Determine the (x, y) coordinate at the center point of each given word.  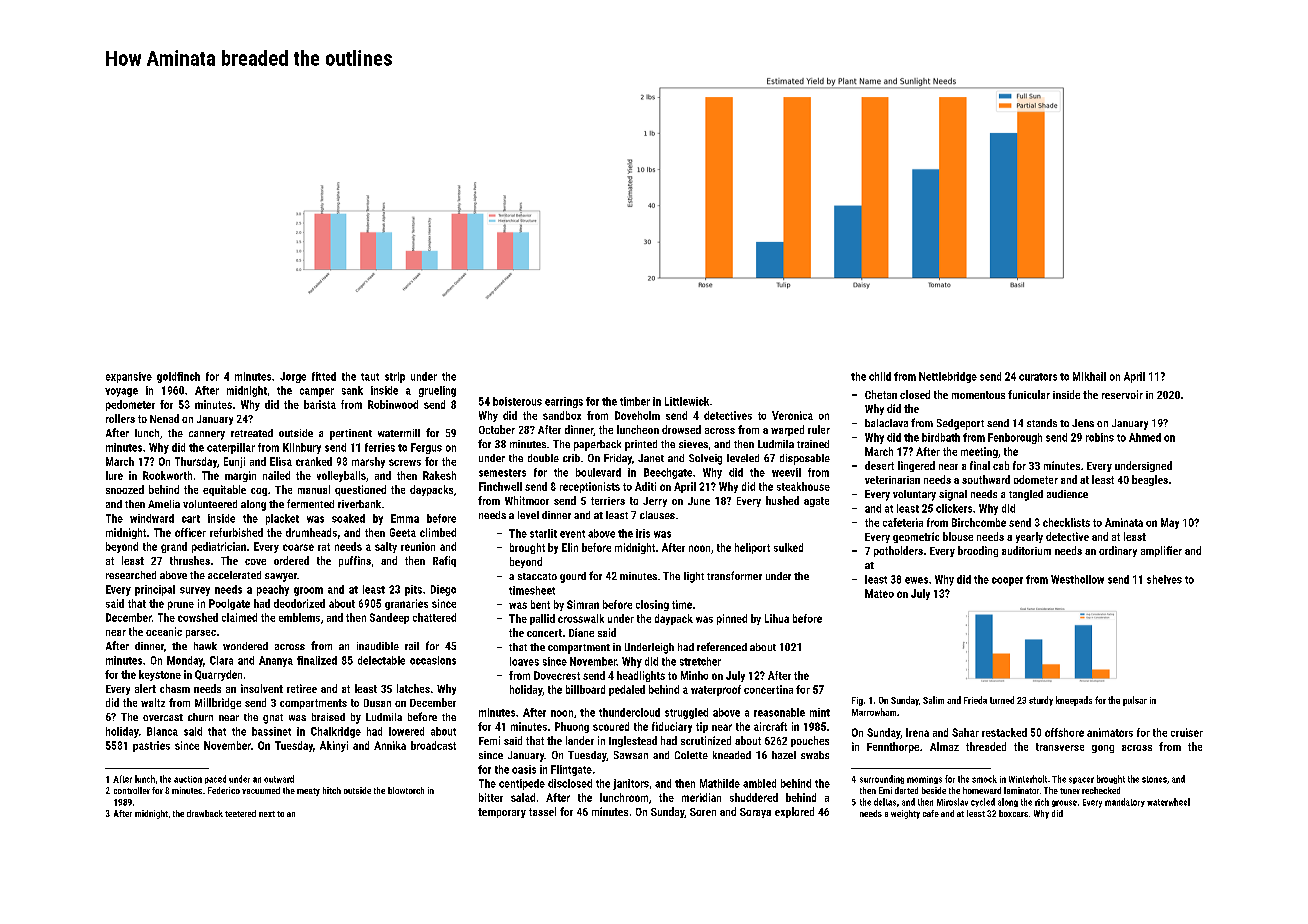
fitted (324, 376)
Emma (405, 518)
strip (395, 377)
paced (215, 779)
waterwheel (1168, 802)
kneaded (732, 755)
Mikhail (1089, 376)
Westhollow (1077, 579)
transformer (734, 575)
